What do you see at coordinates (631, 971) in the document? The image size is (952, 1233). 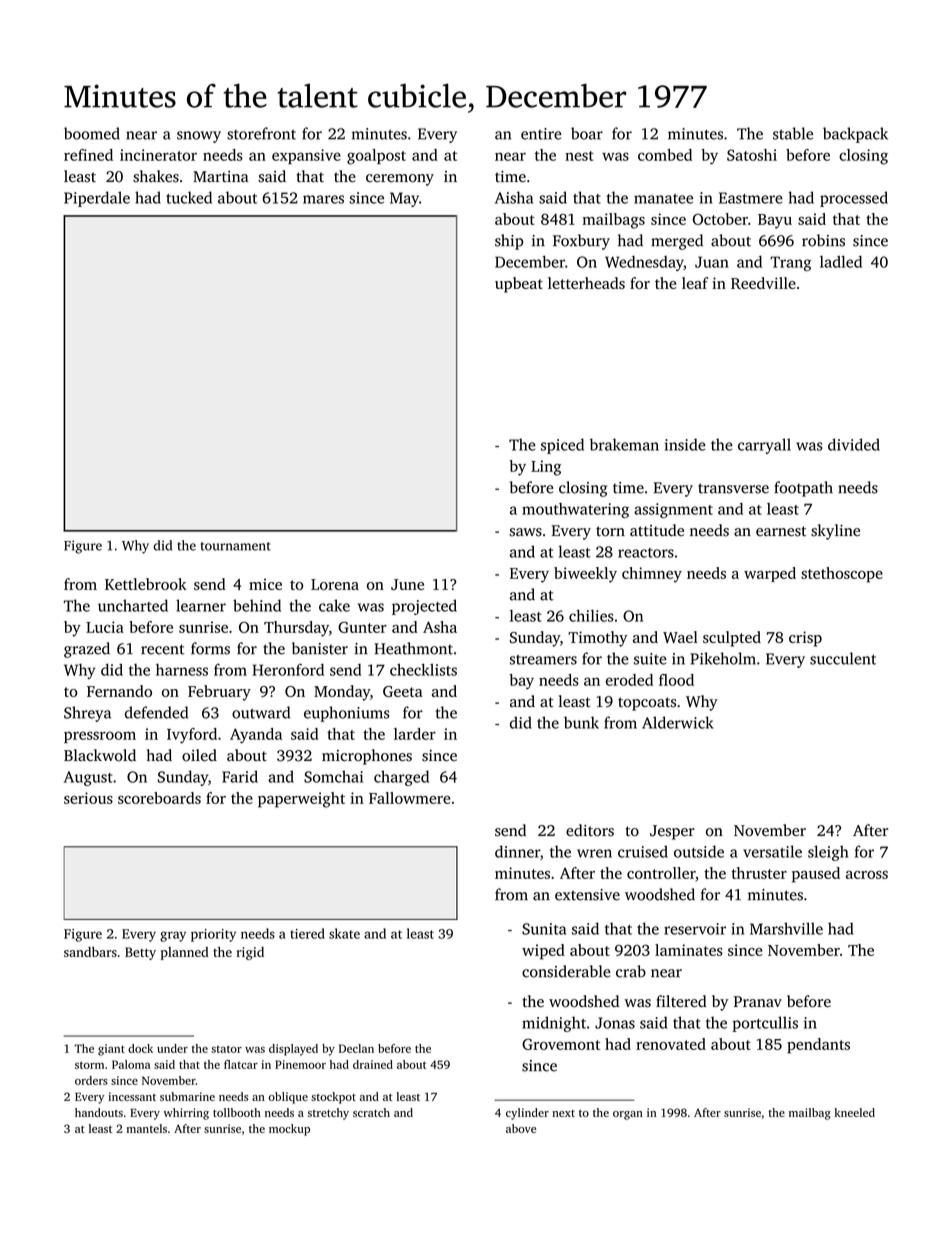 I see `crab` at bounding box center [631, 971].
